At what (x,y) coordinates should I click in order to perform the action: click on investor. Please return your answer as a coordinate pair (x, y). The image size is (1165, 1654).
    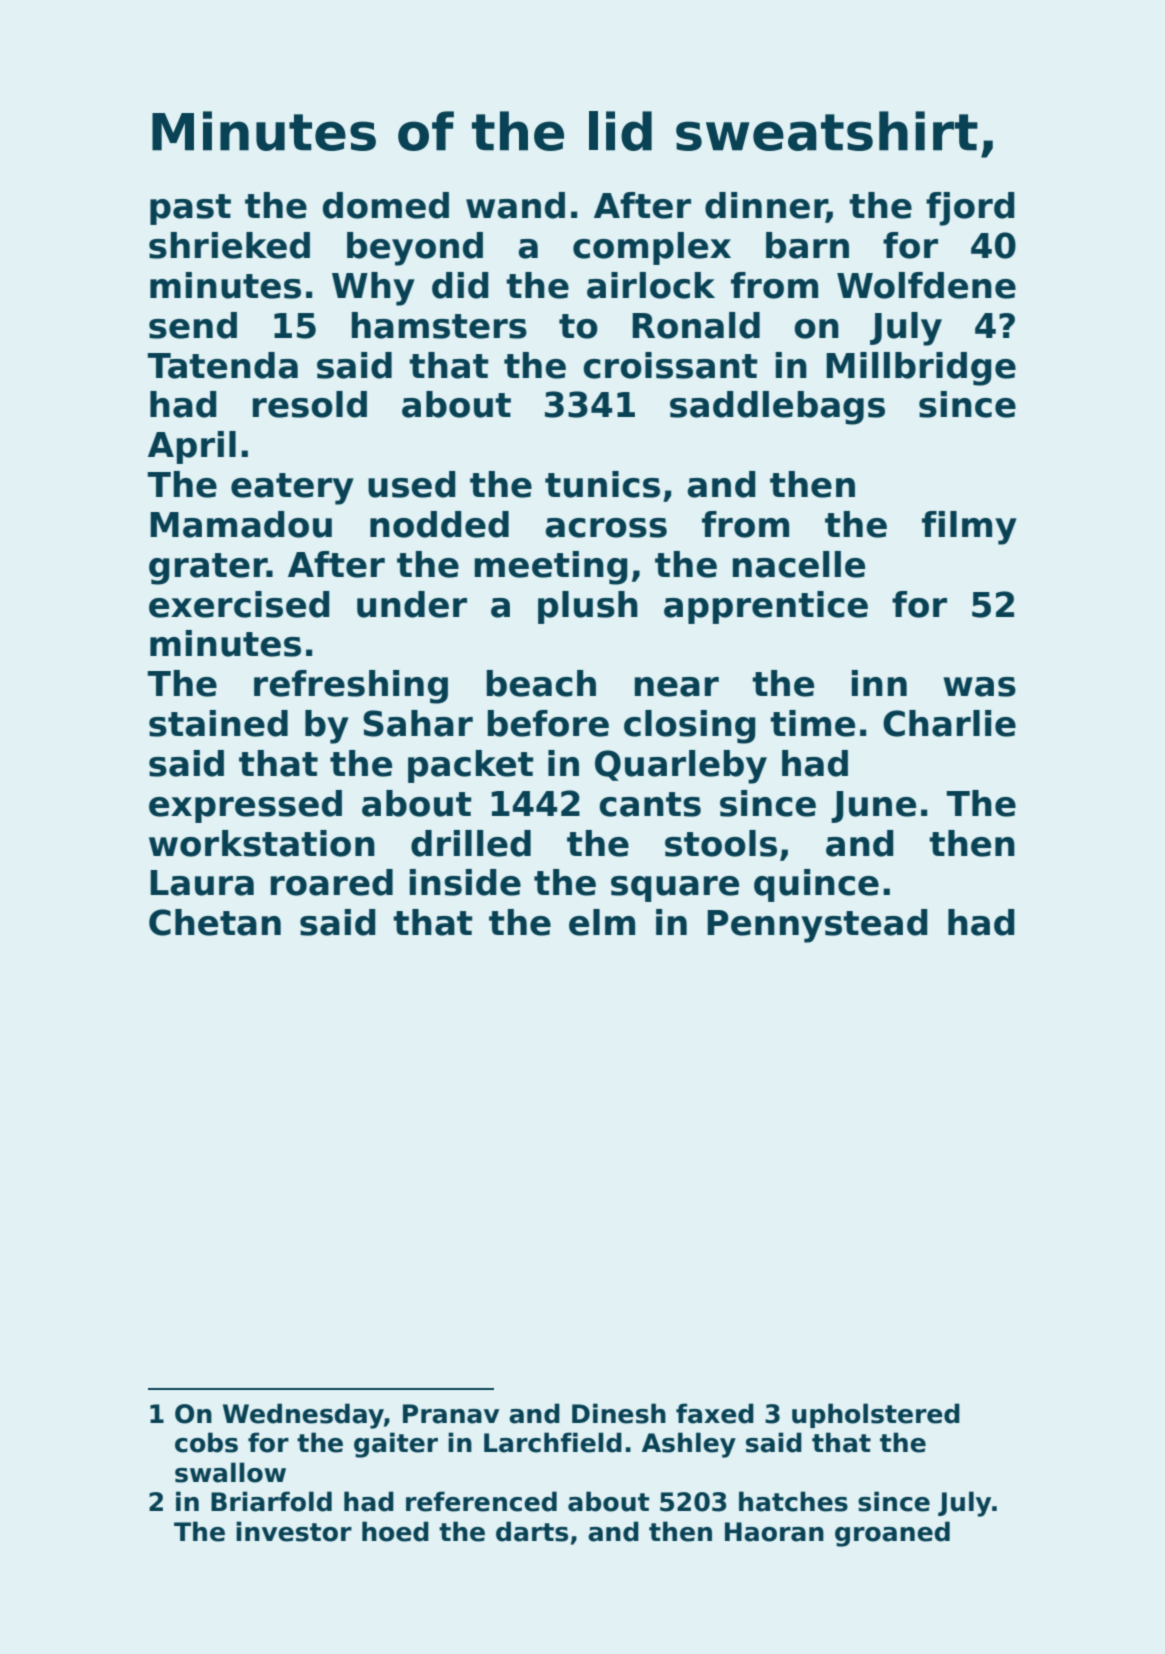
    Looking at the image, I should click on (294, 1531).
